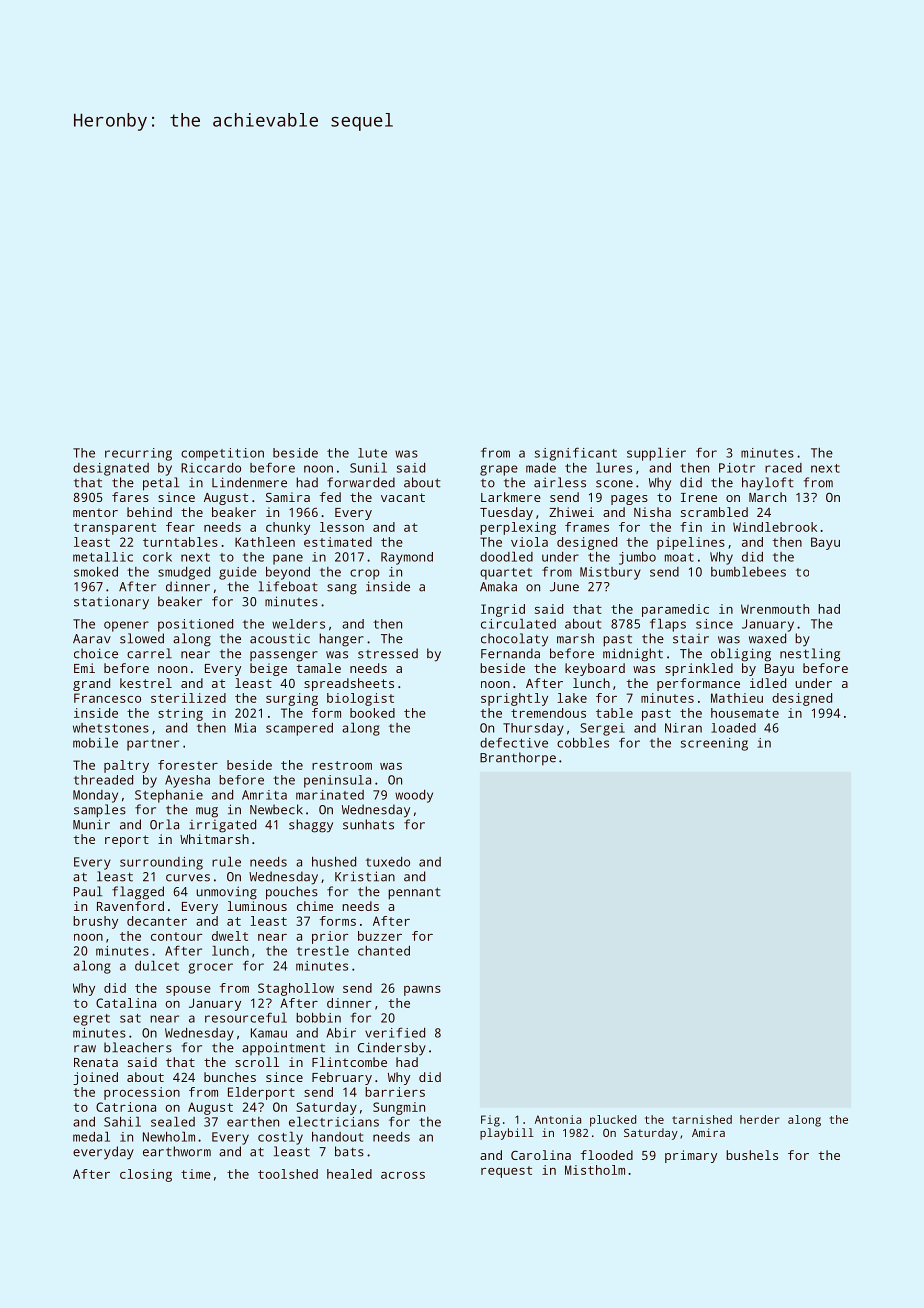 This image has height=1308, width=924. What do you see at coordinates (372, 453) in the image?
I see `lute` at bounding box center [372, 453].
